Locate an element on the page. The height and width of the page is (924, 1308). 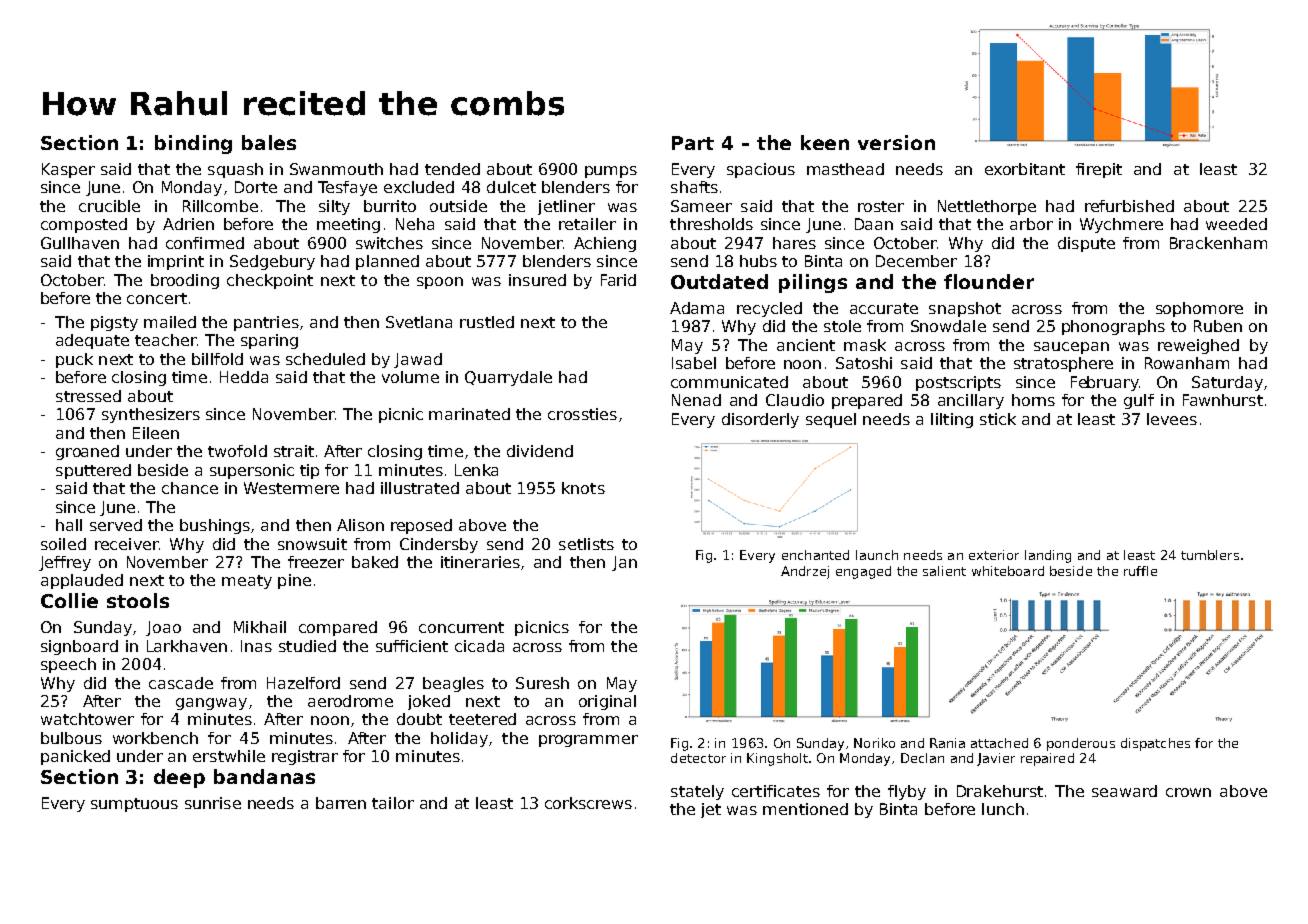
sumptuous is located at coordinates (134, 805).
